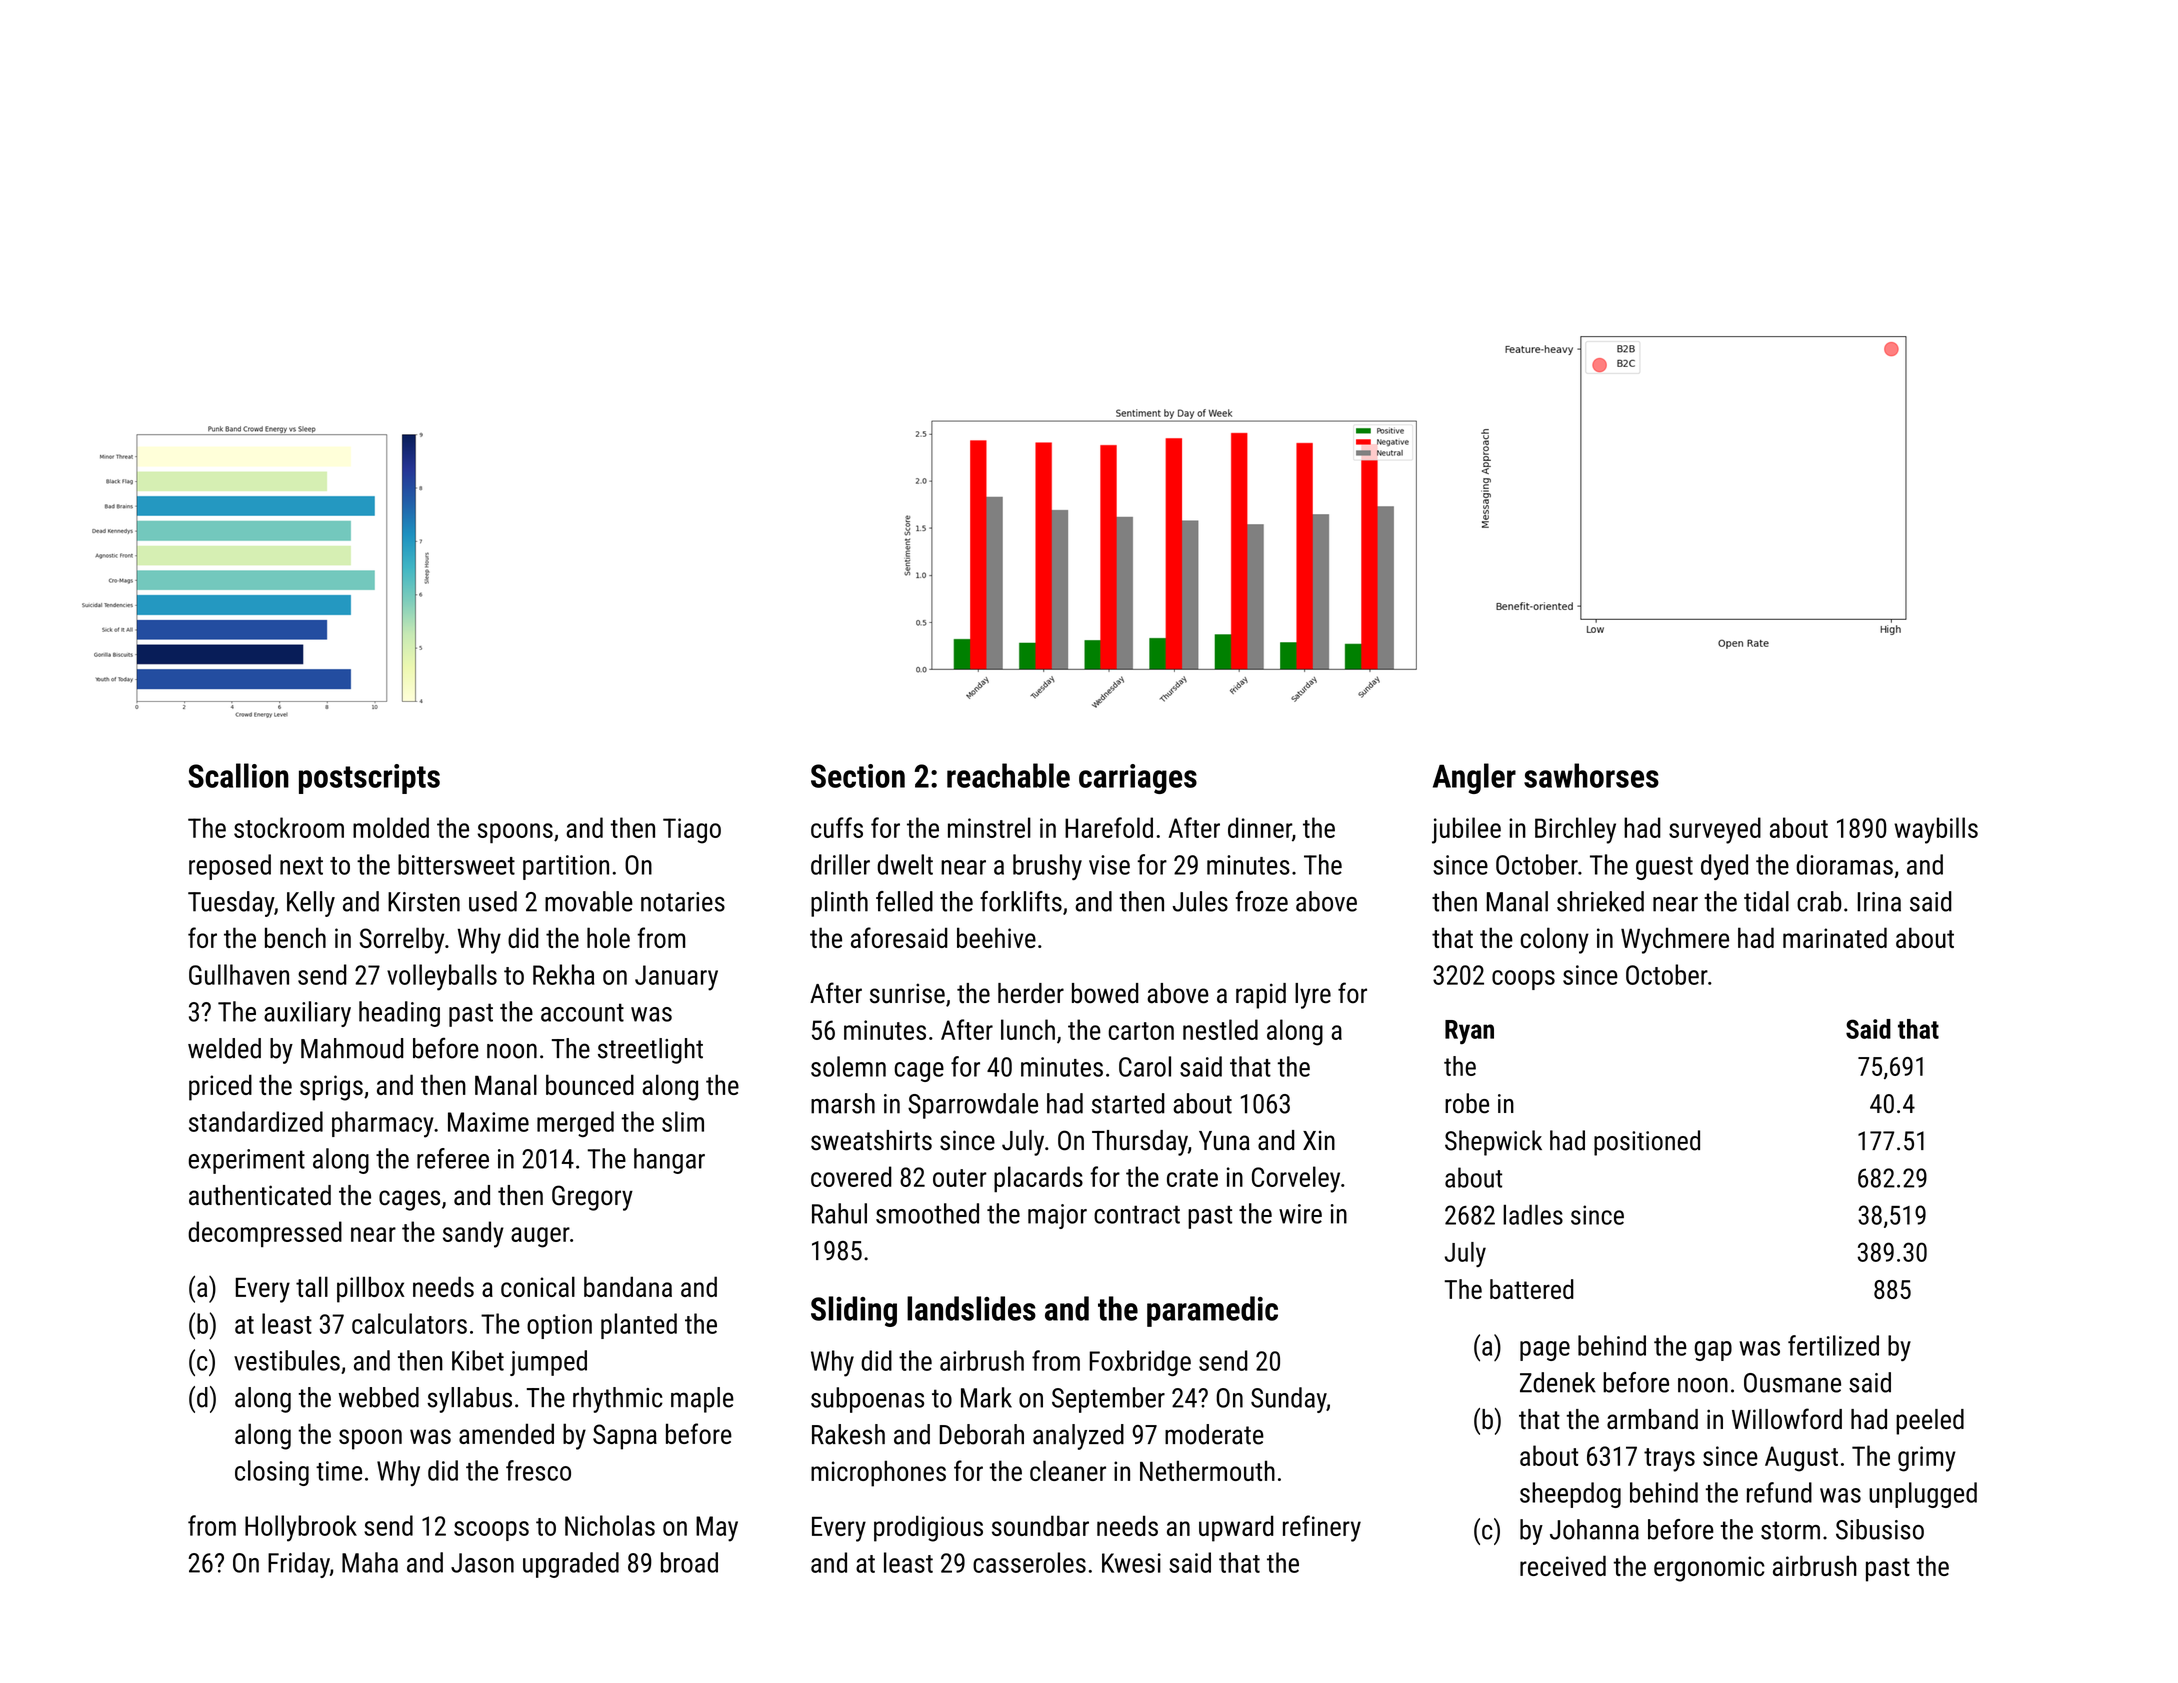 Image resolution: width=2178 pixels, height=1683 pixels. I want to click on sawhorses, so click(1591, 775).
